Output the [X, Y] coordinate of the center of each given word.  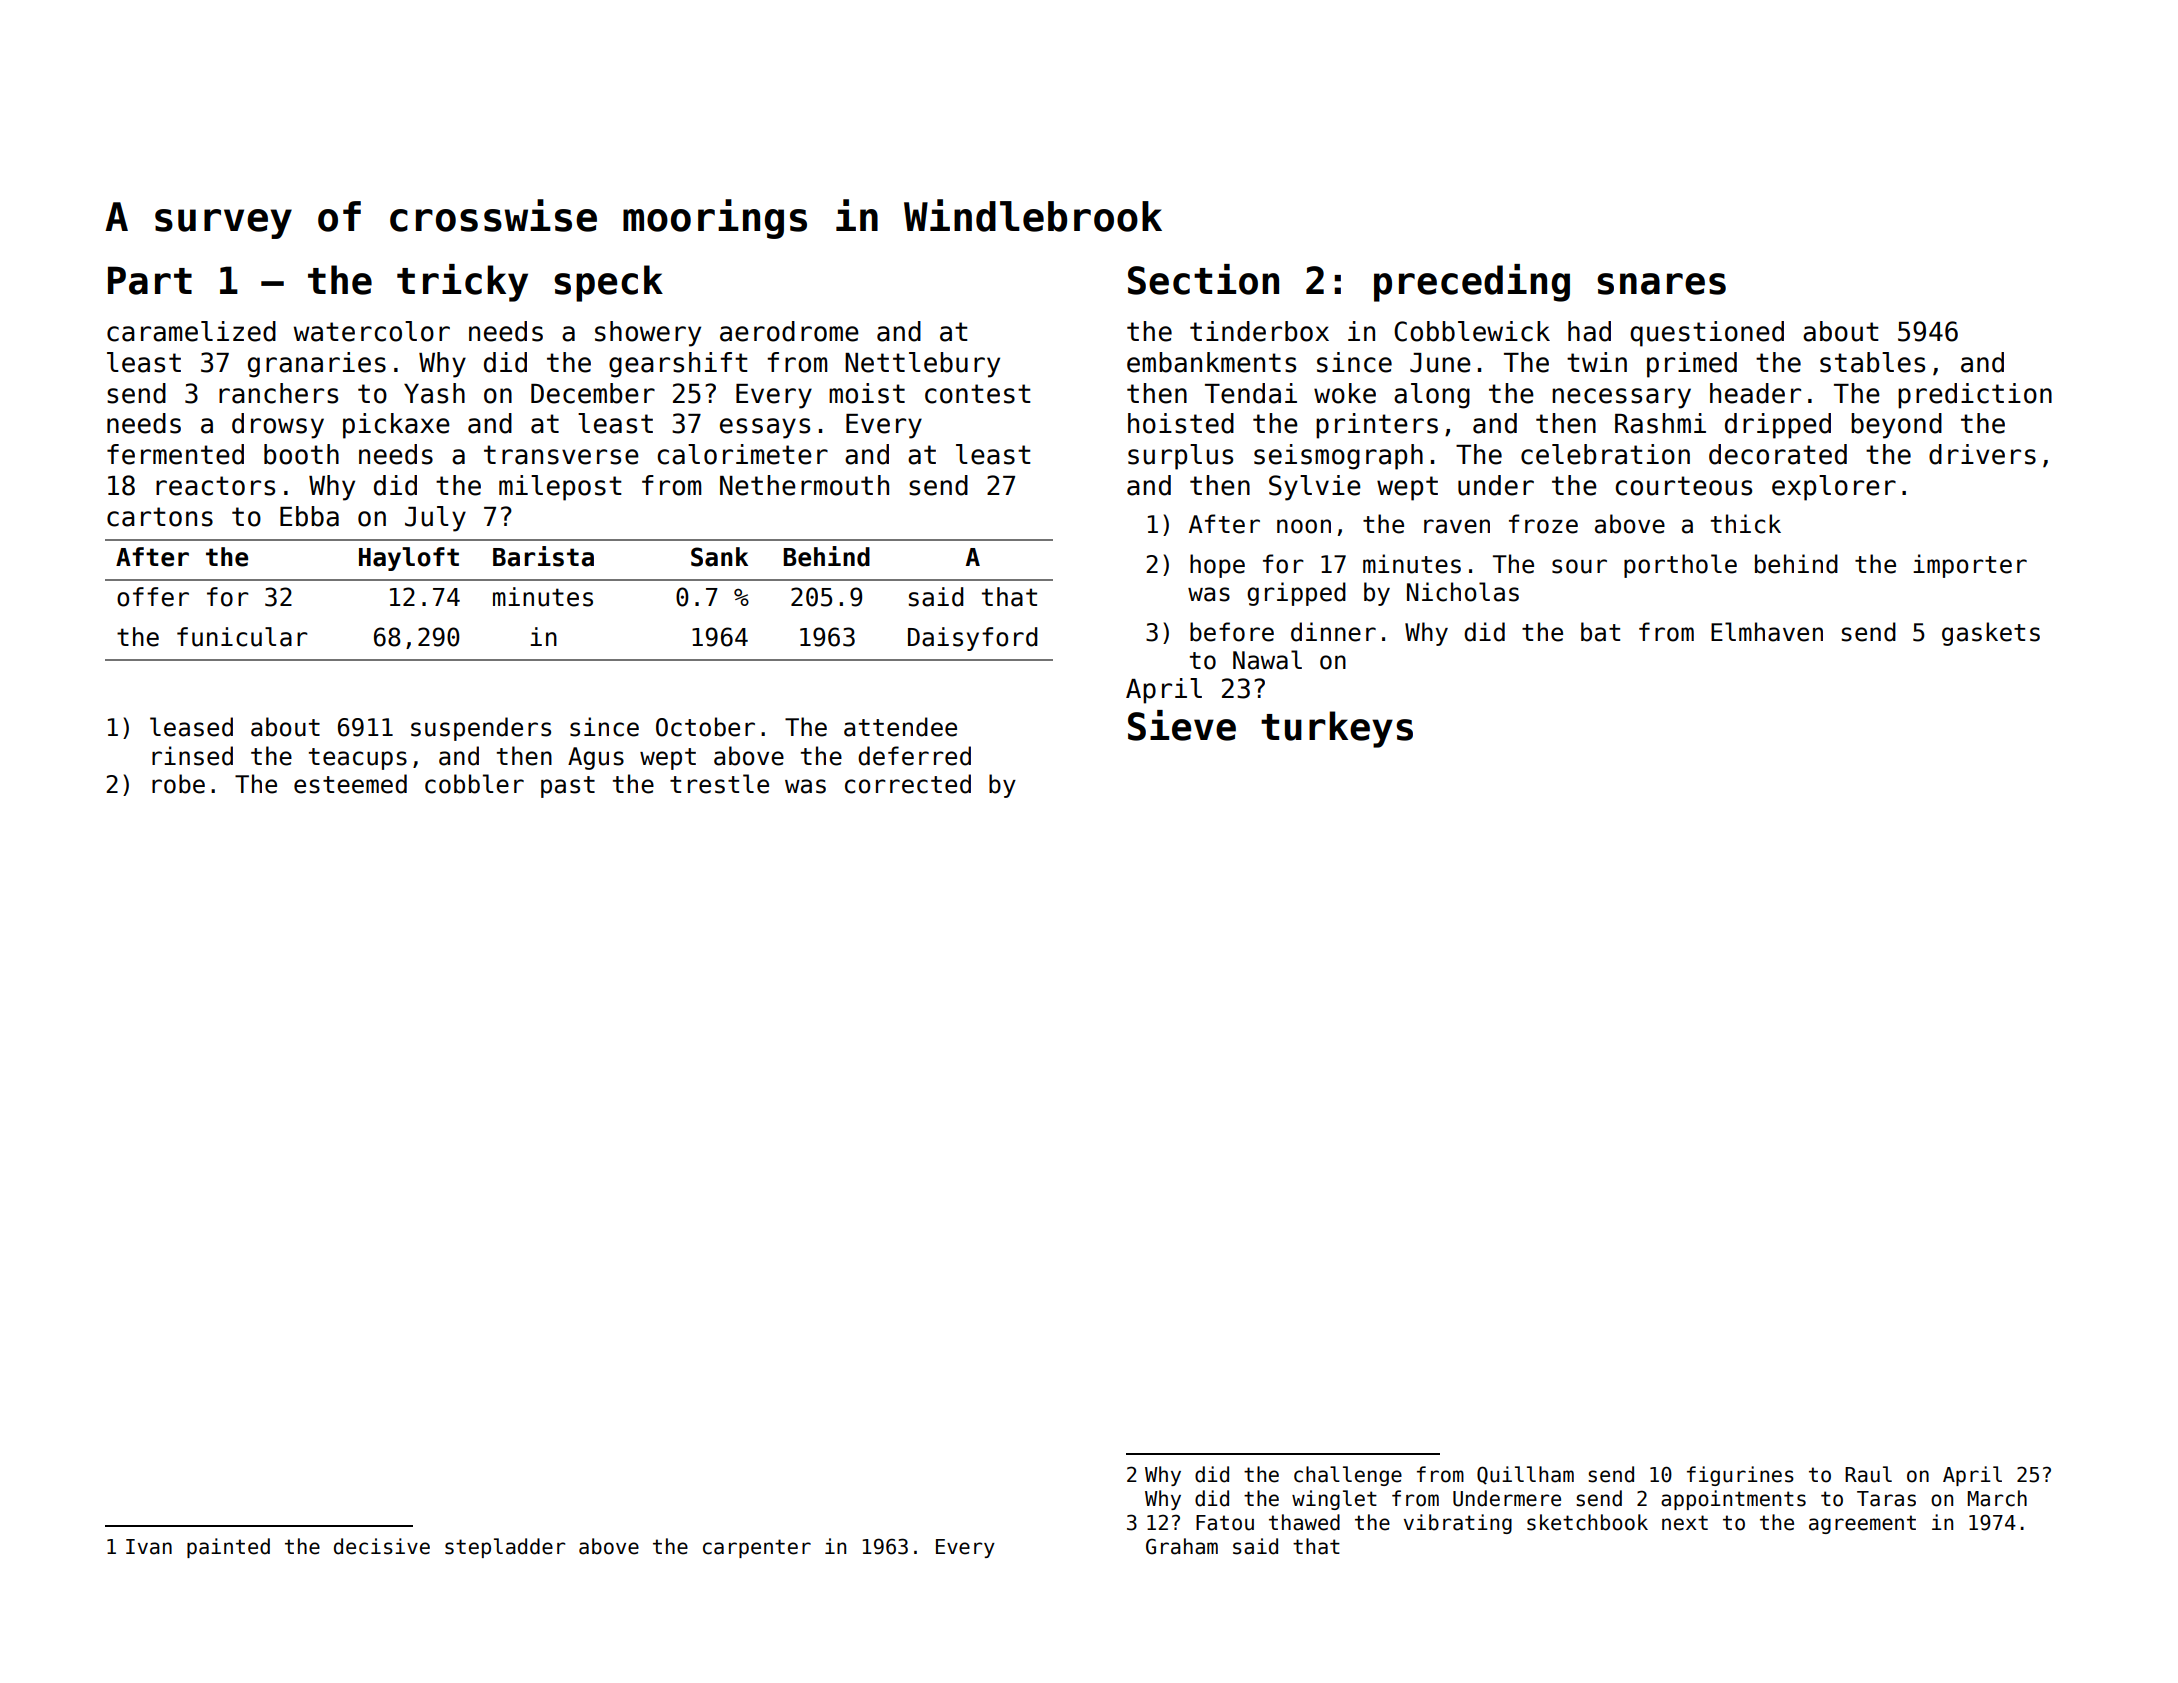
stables [1872, 362]
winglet [1334, 1500]
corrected [908, 784]
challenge [1348, 1476]
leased [191, 727]
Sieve [1182, 725]
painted [228, 1548]
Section [1203, 279]
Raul [1868, 1474]
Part [150, 280]
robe [178, 784]
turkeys [1337, 729]
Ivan [149, 1547]
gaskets [1991, 634]
